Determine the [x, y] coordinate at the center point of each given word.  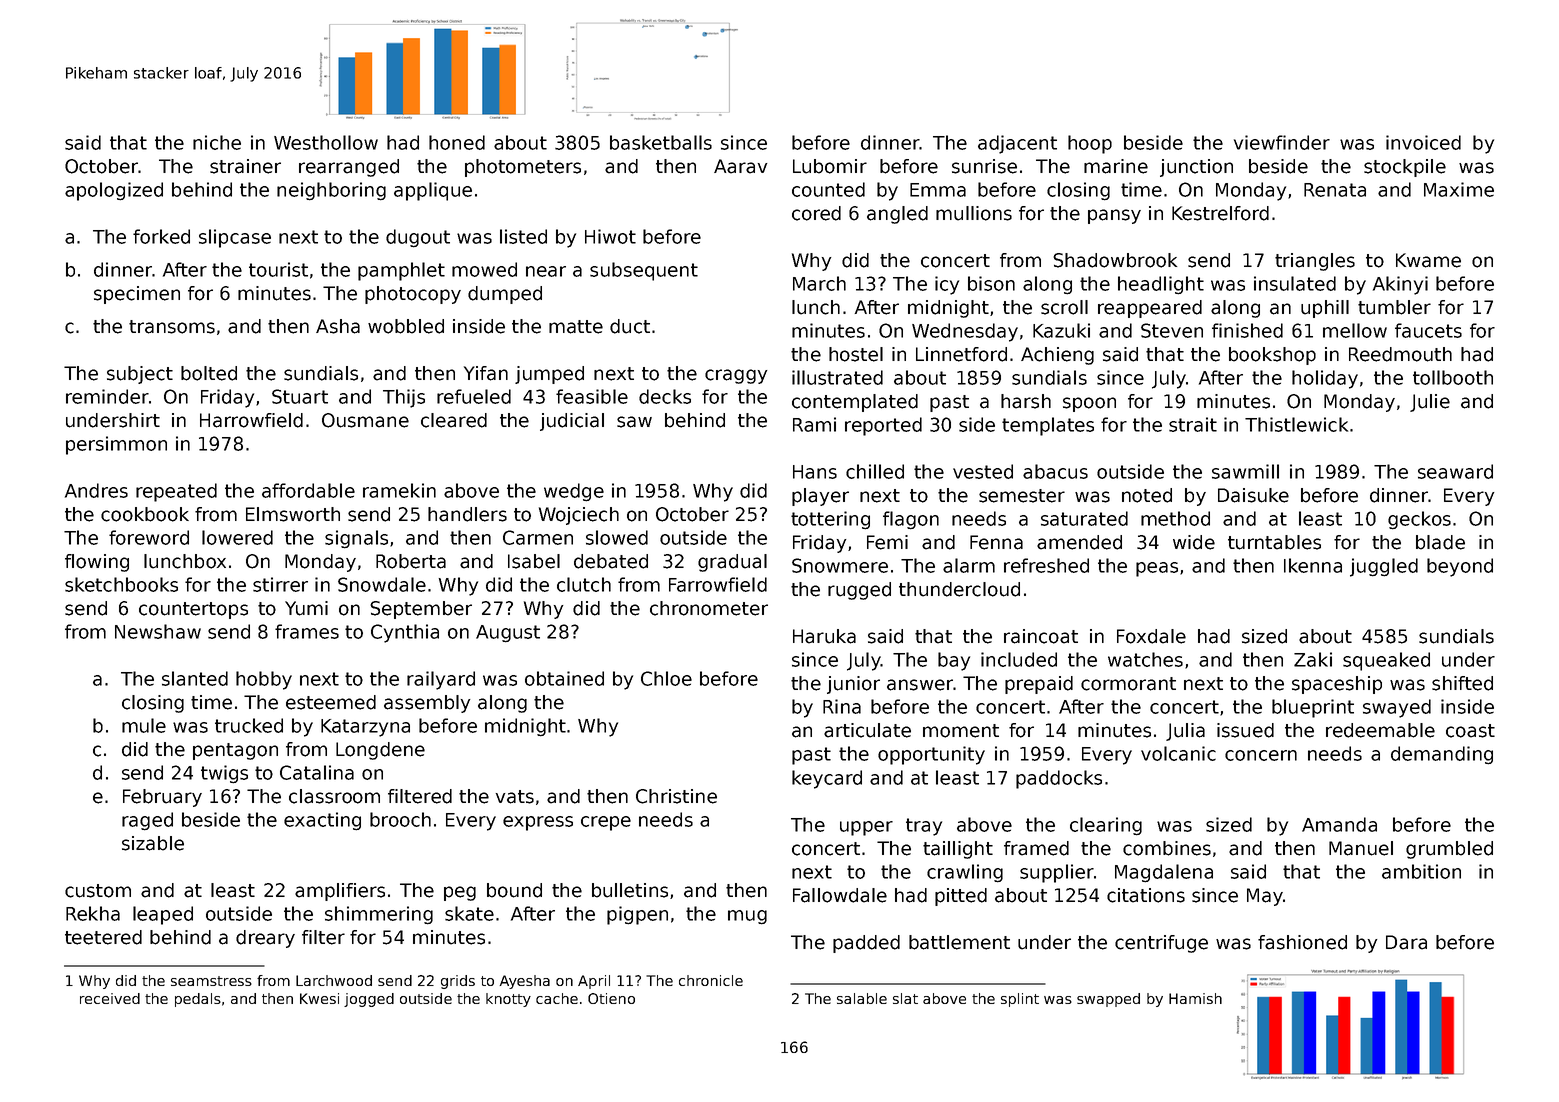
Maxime [1459, 189]
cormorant [1128, 684]
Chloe [666, 678]
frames [307, 631]
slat [905, 998]
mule [144, 725]
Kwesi [319, 998]
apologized [114, 191]
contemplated [855, 403]
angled [897, 215]
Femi [887, 542]
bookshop [1272, 356]
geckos [1419, 520]
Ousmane [365, 420]
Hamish [1195, 998]
